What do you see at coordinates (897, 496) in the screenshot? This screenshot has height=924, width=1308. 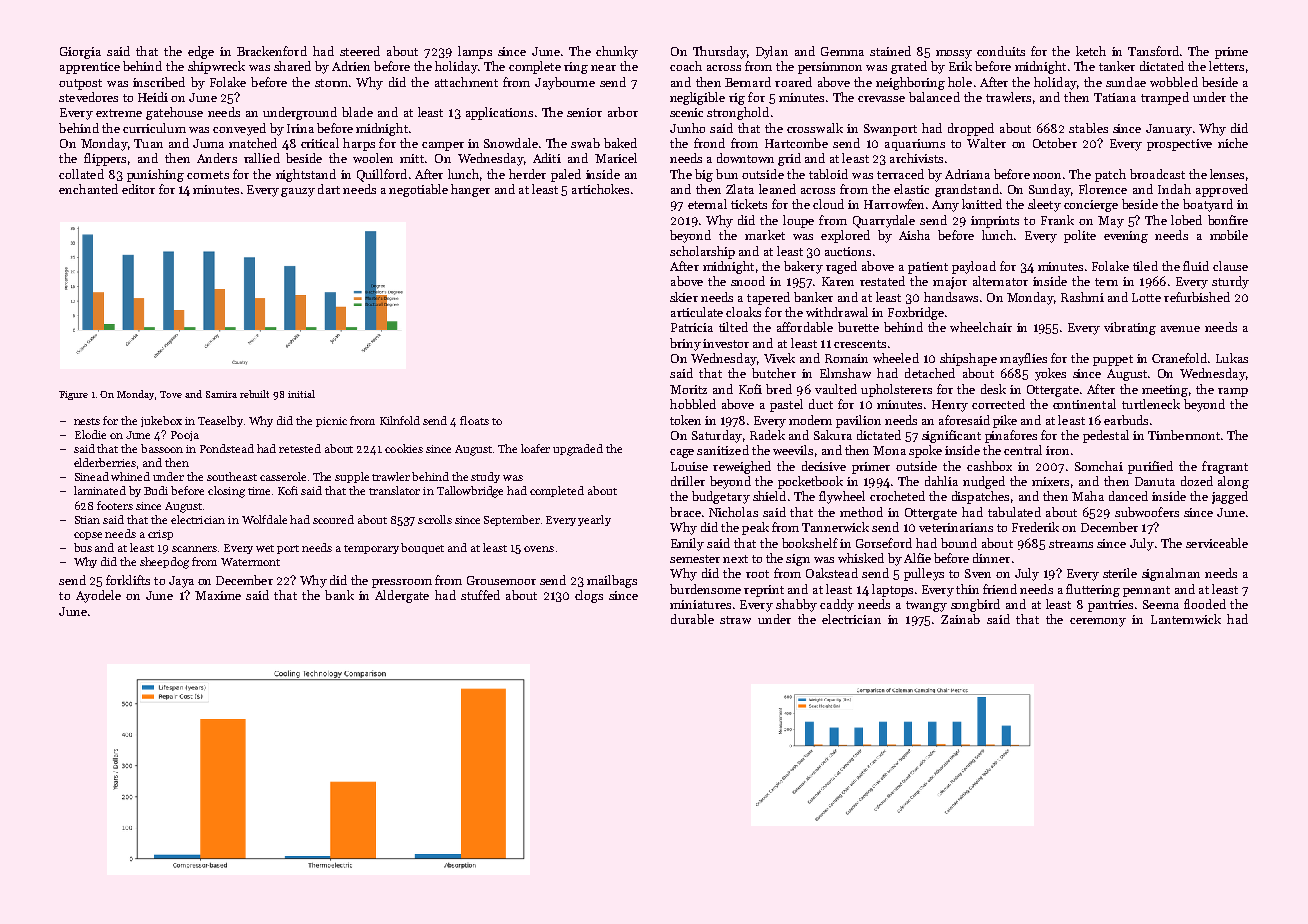 I see `crocheted` at bounding box center [897, 496].
